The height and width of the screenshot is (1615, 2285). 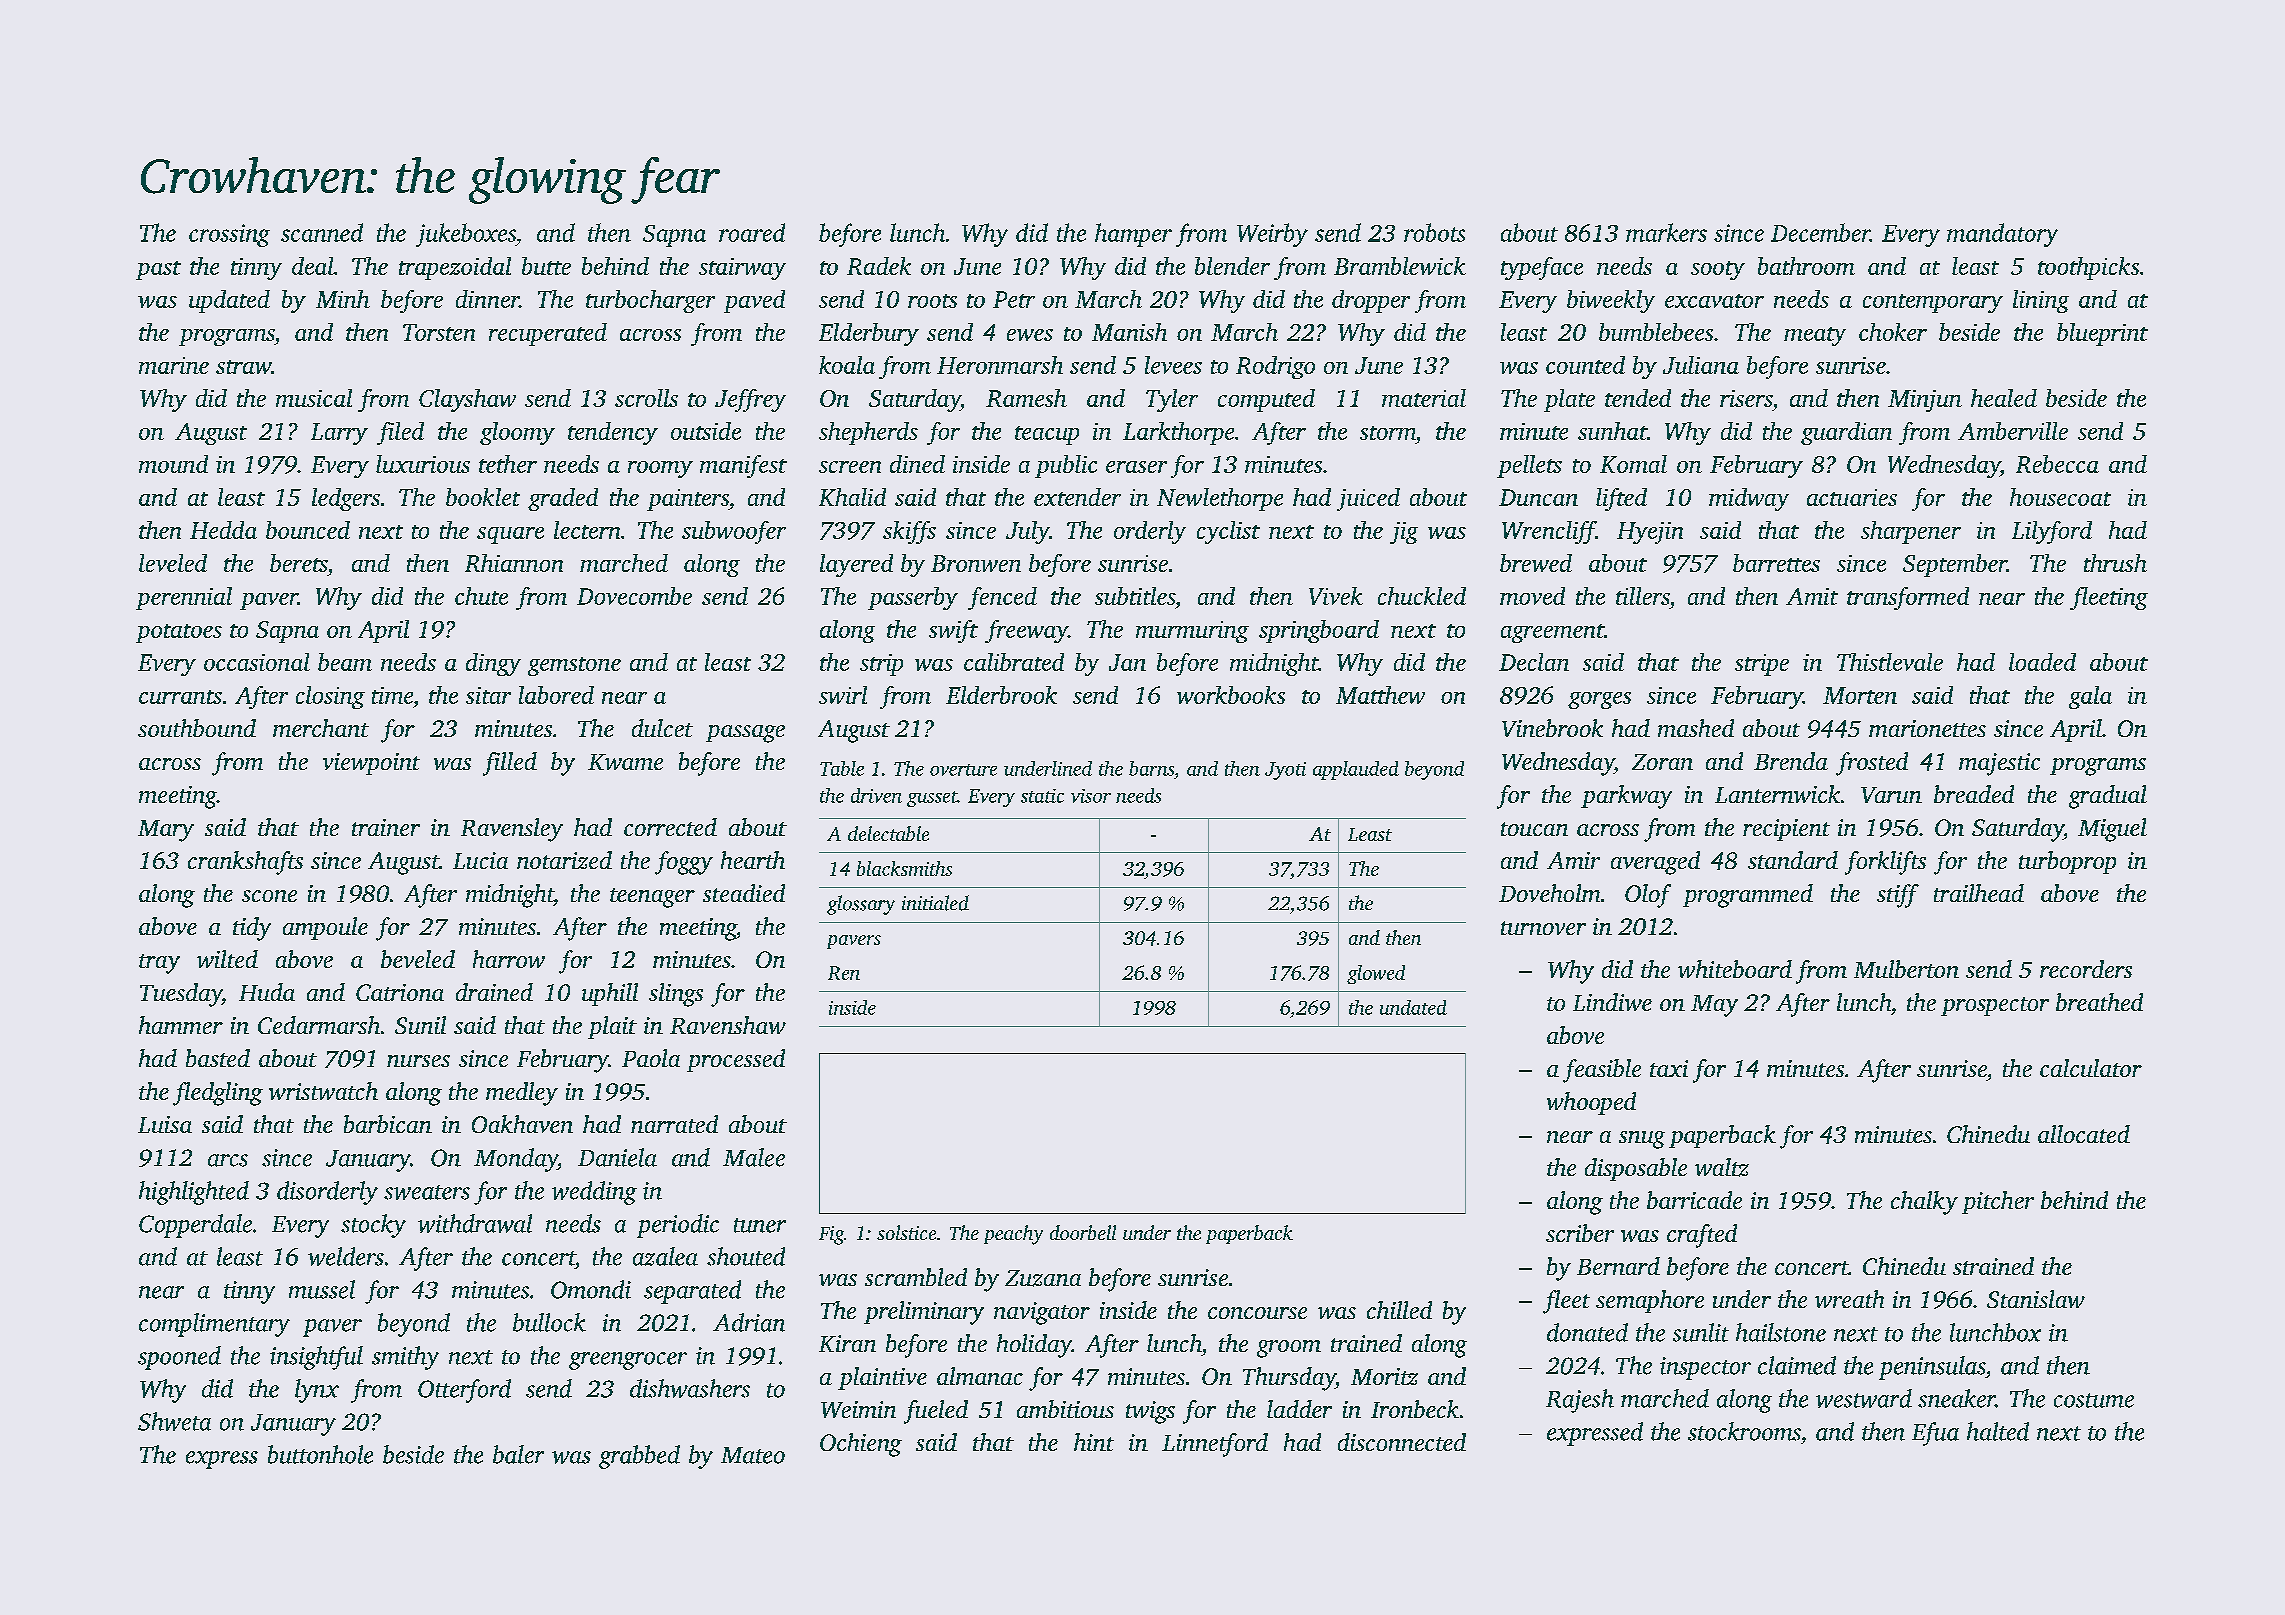 I want to click on markers, so click(x=1666, y=232).
